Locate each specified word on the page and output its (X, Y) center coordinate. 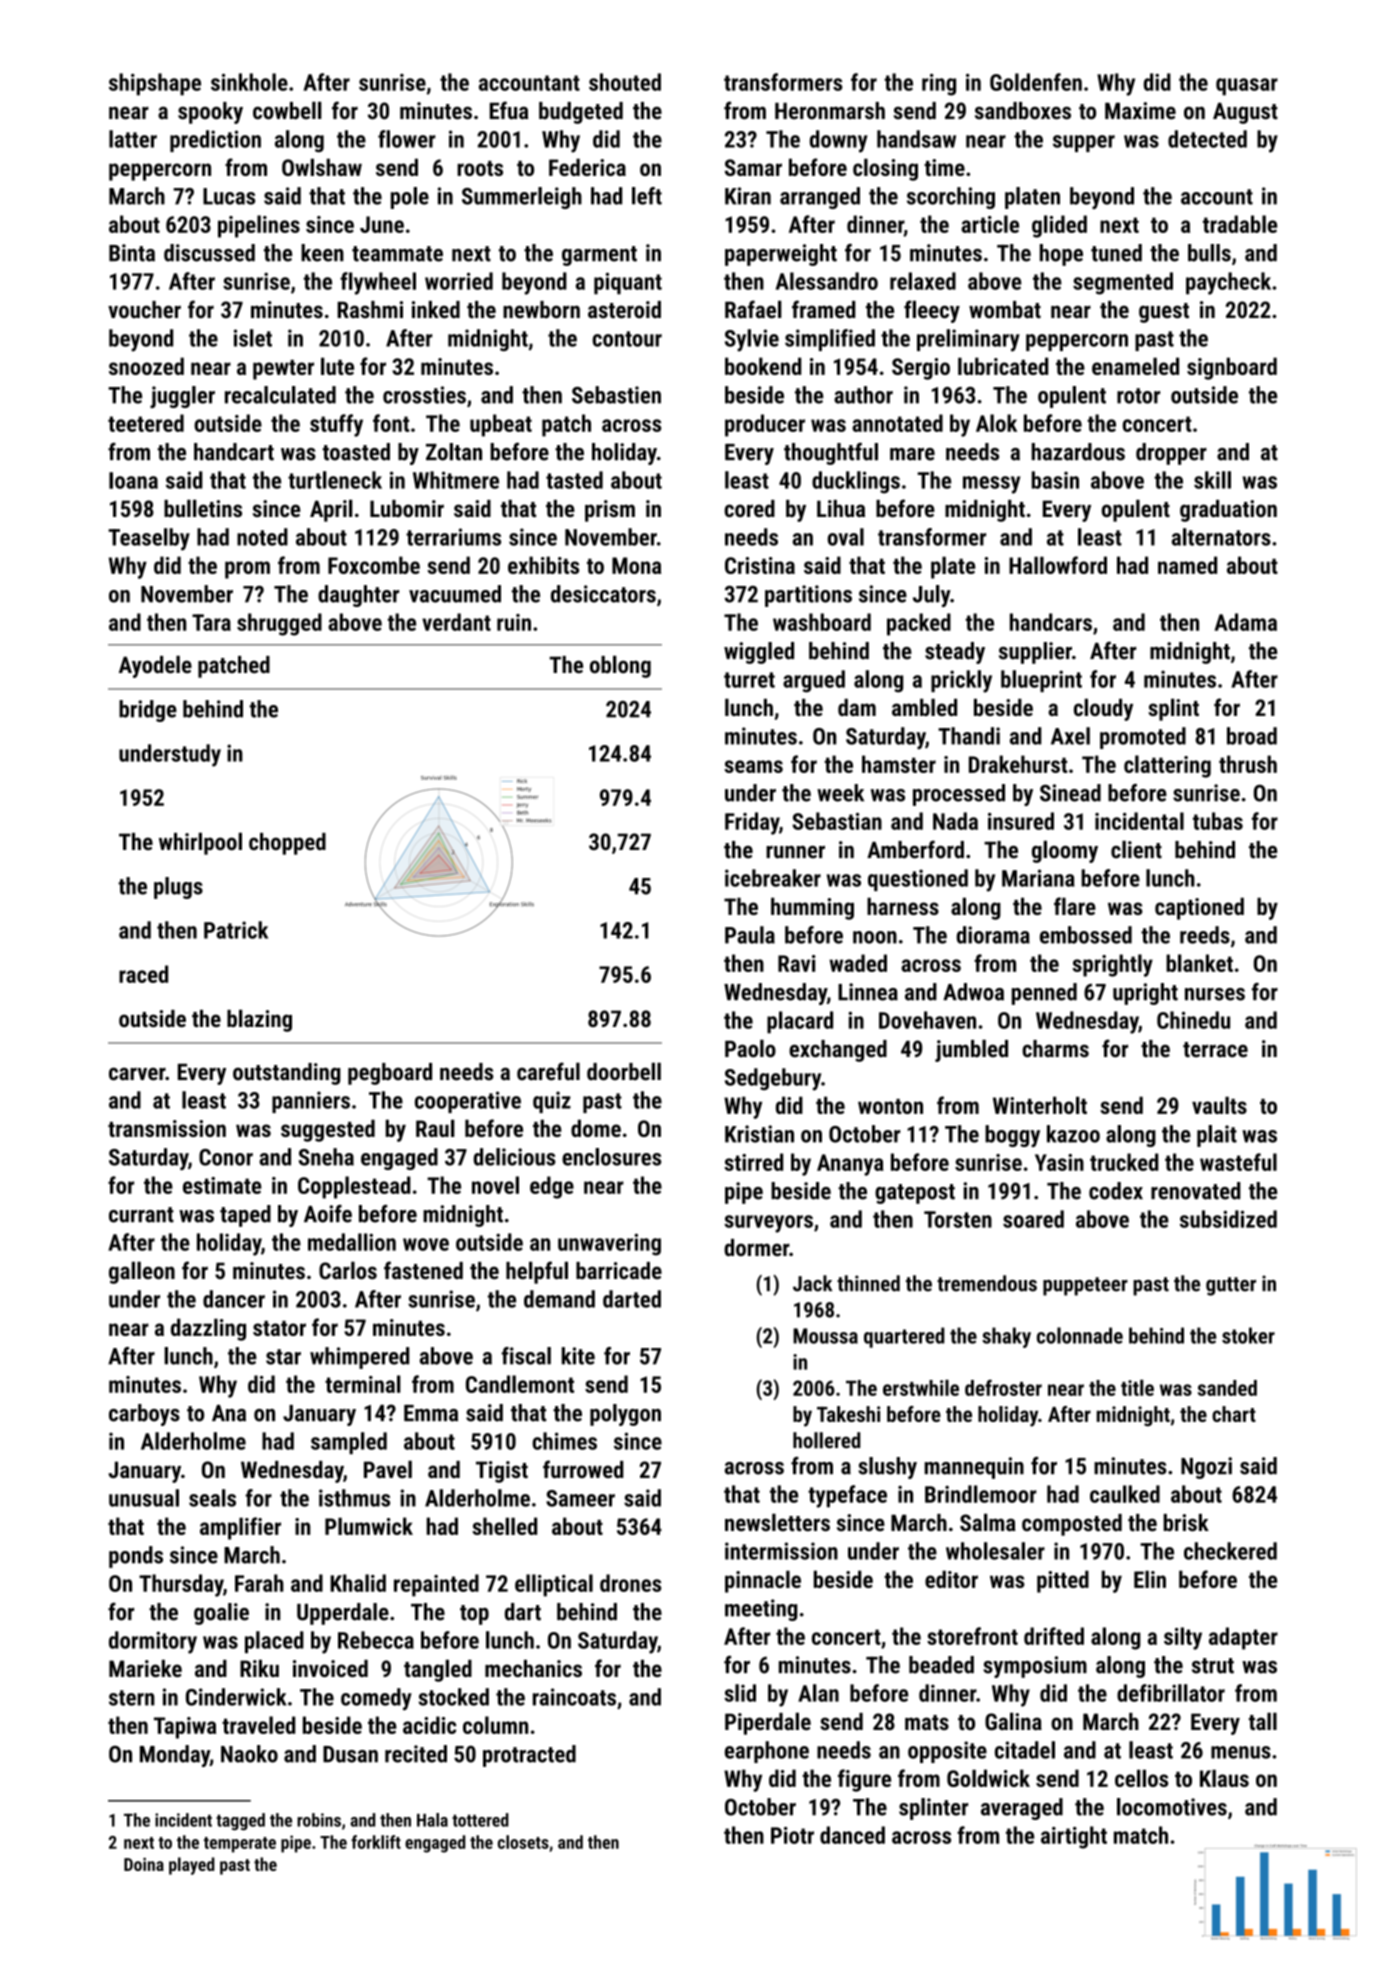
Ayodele (155, 666)
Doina (144, 1864)
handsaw (916, 139)
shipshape (155, 84)
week (840, 793)
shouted (625, 82)
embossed (1086, 935)
